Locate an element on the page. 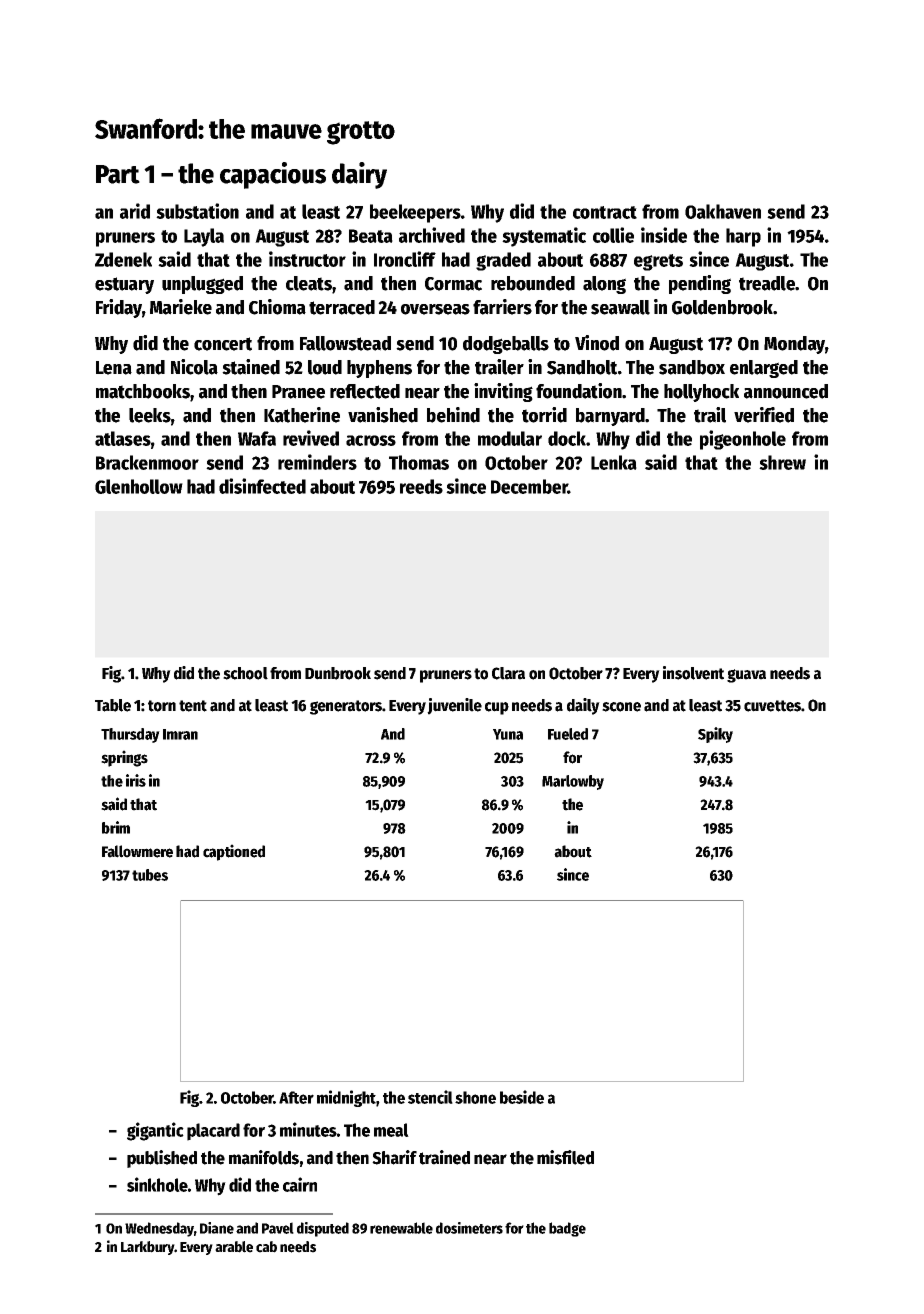 This image has width=924, height=1314. dairy is located at coordinates (359, 175).
